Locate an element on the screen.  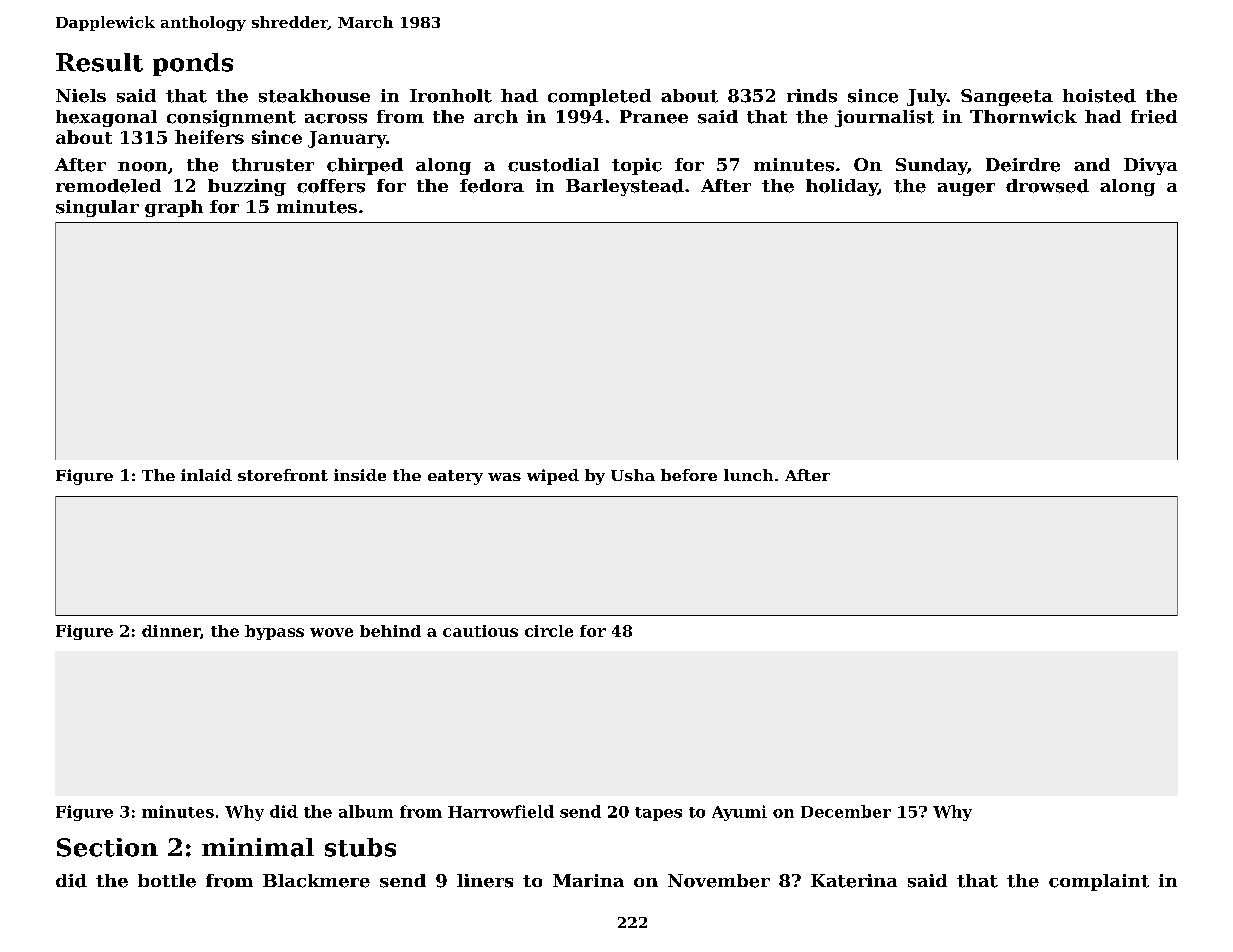
November is located at coordinates (719, 881).
